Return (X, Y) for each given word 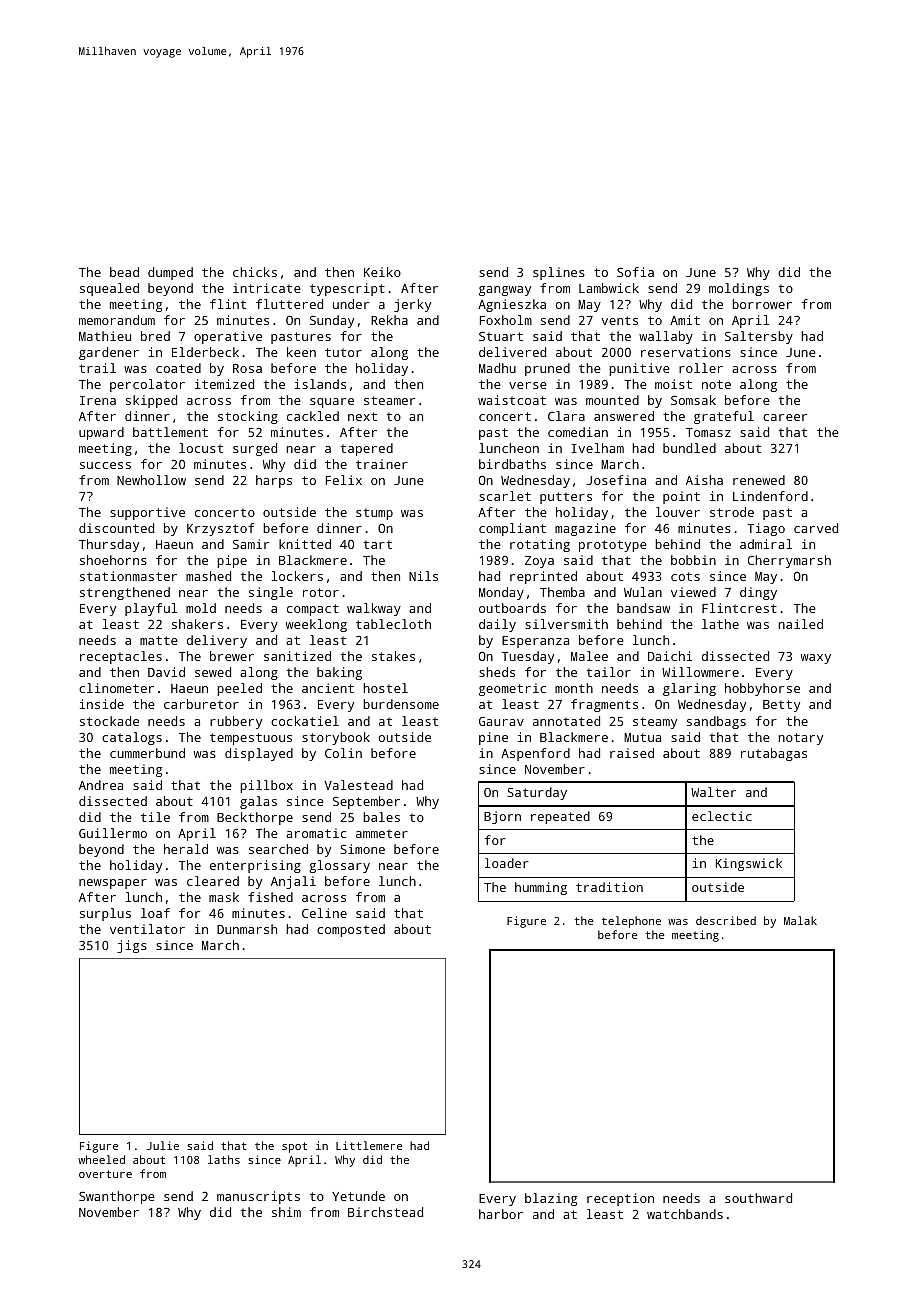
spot (294, 1147)
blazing (551, 1199)
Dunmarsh (247, 929)
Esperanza (535, 642)
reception (620, 1199)
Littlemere (369, 1145)
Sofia (635, 272)
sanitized (297, 656)
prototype (613, 546)
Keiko (382, 272)
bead (124, 272)
